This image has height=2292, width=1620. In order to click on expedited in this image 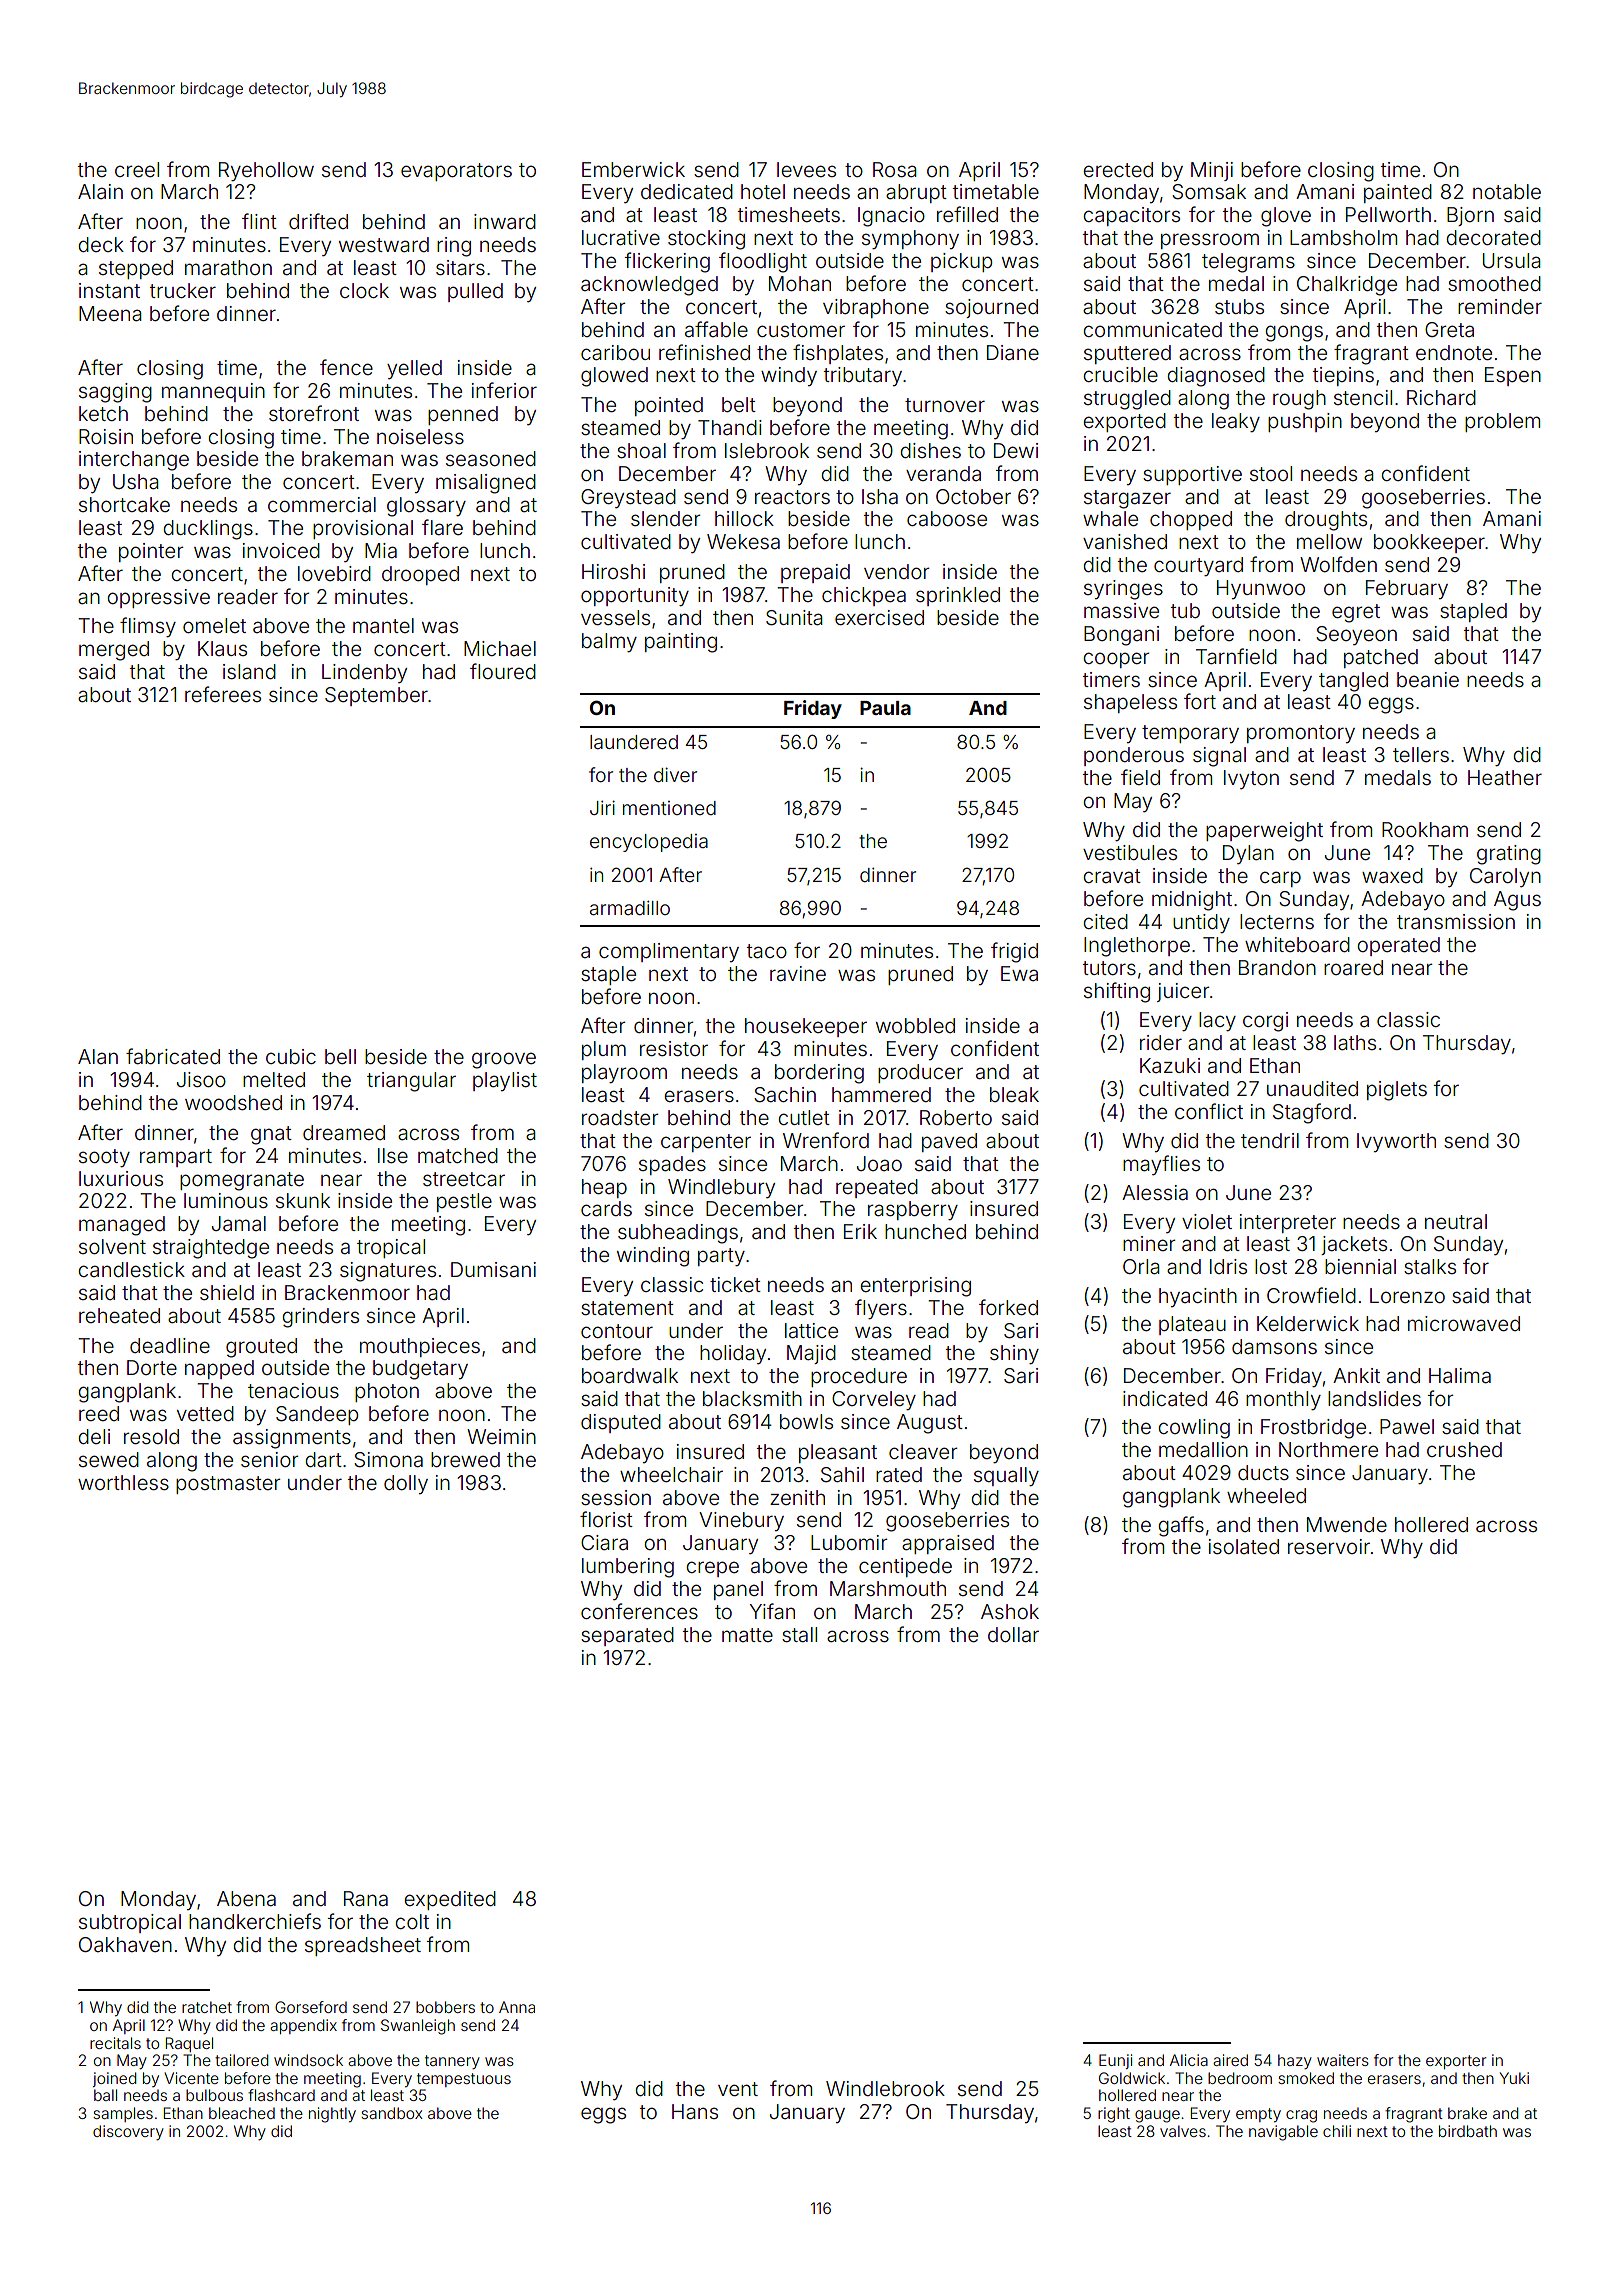, I will do `click(450, 1900)`.
